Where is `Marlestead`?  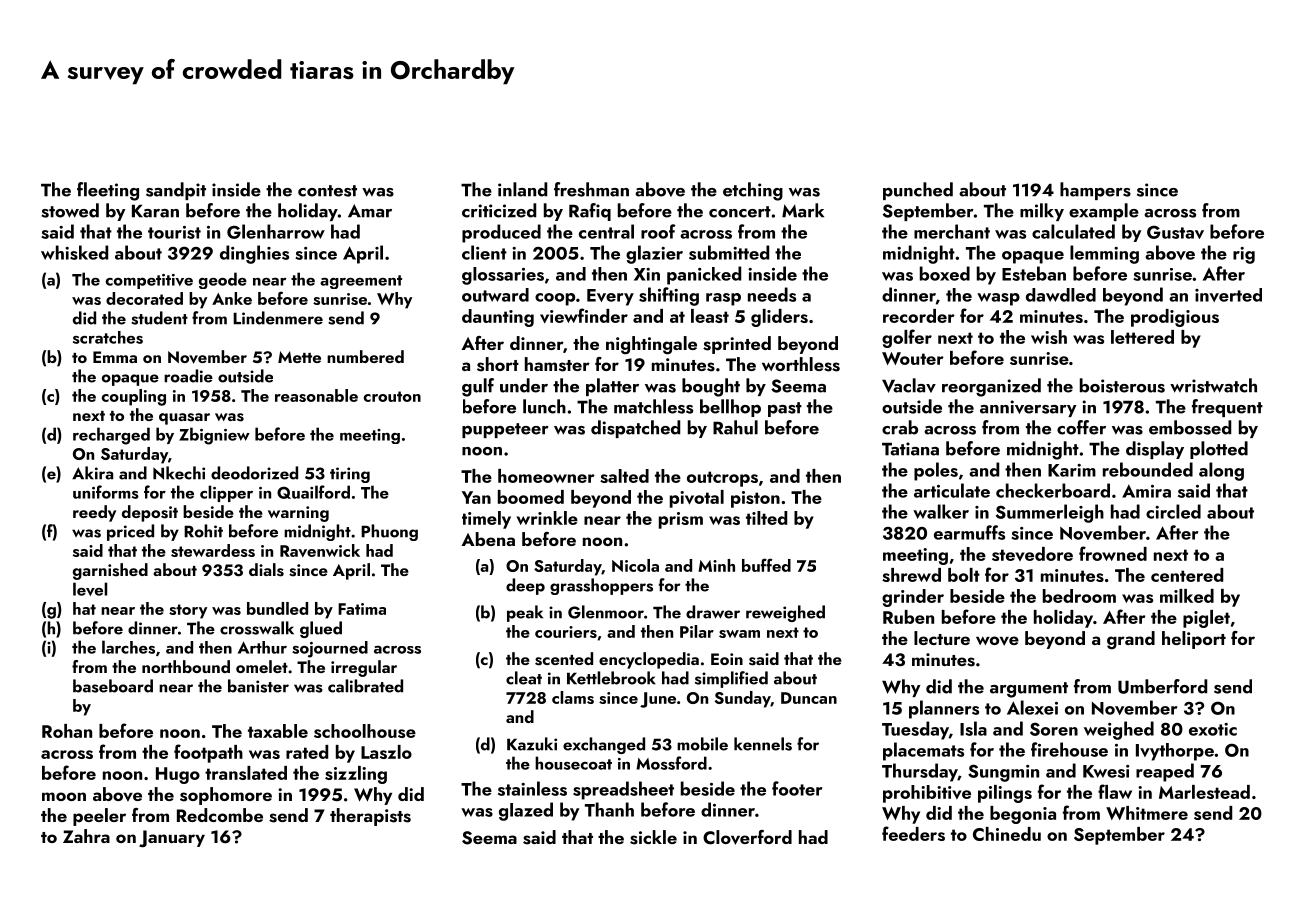 Marlestead is located at coordinates (1204, 792).
